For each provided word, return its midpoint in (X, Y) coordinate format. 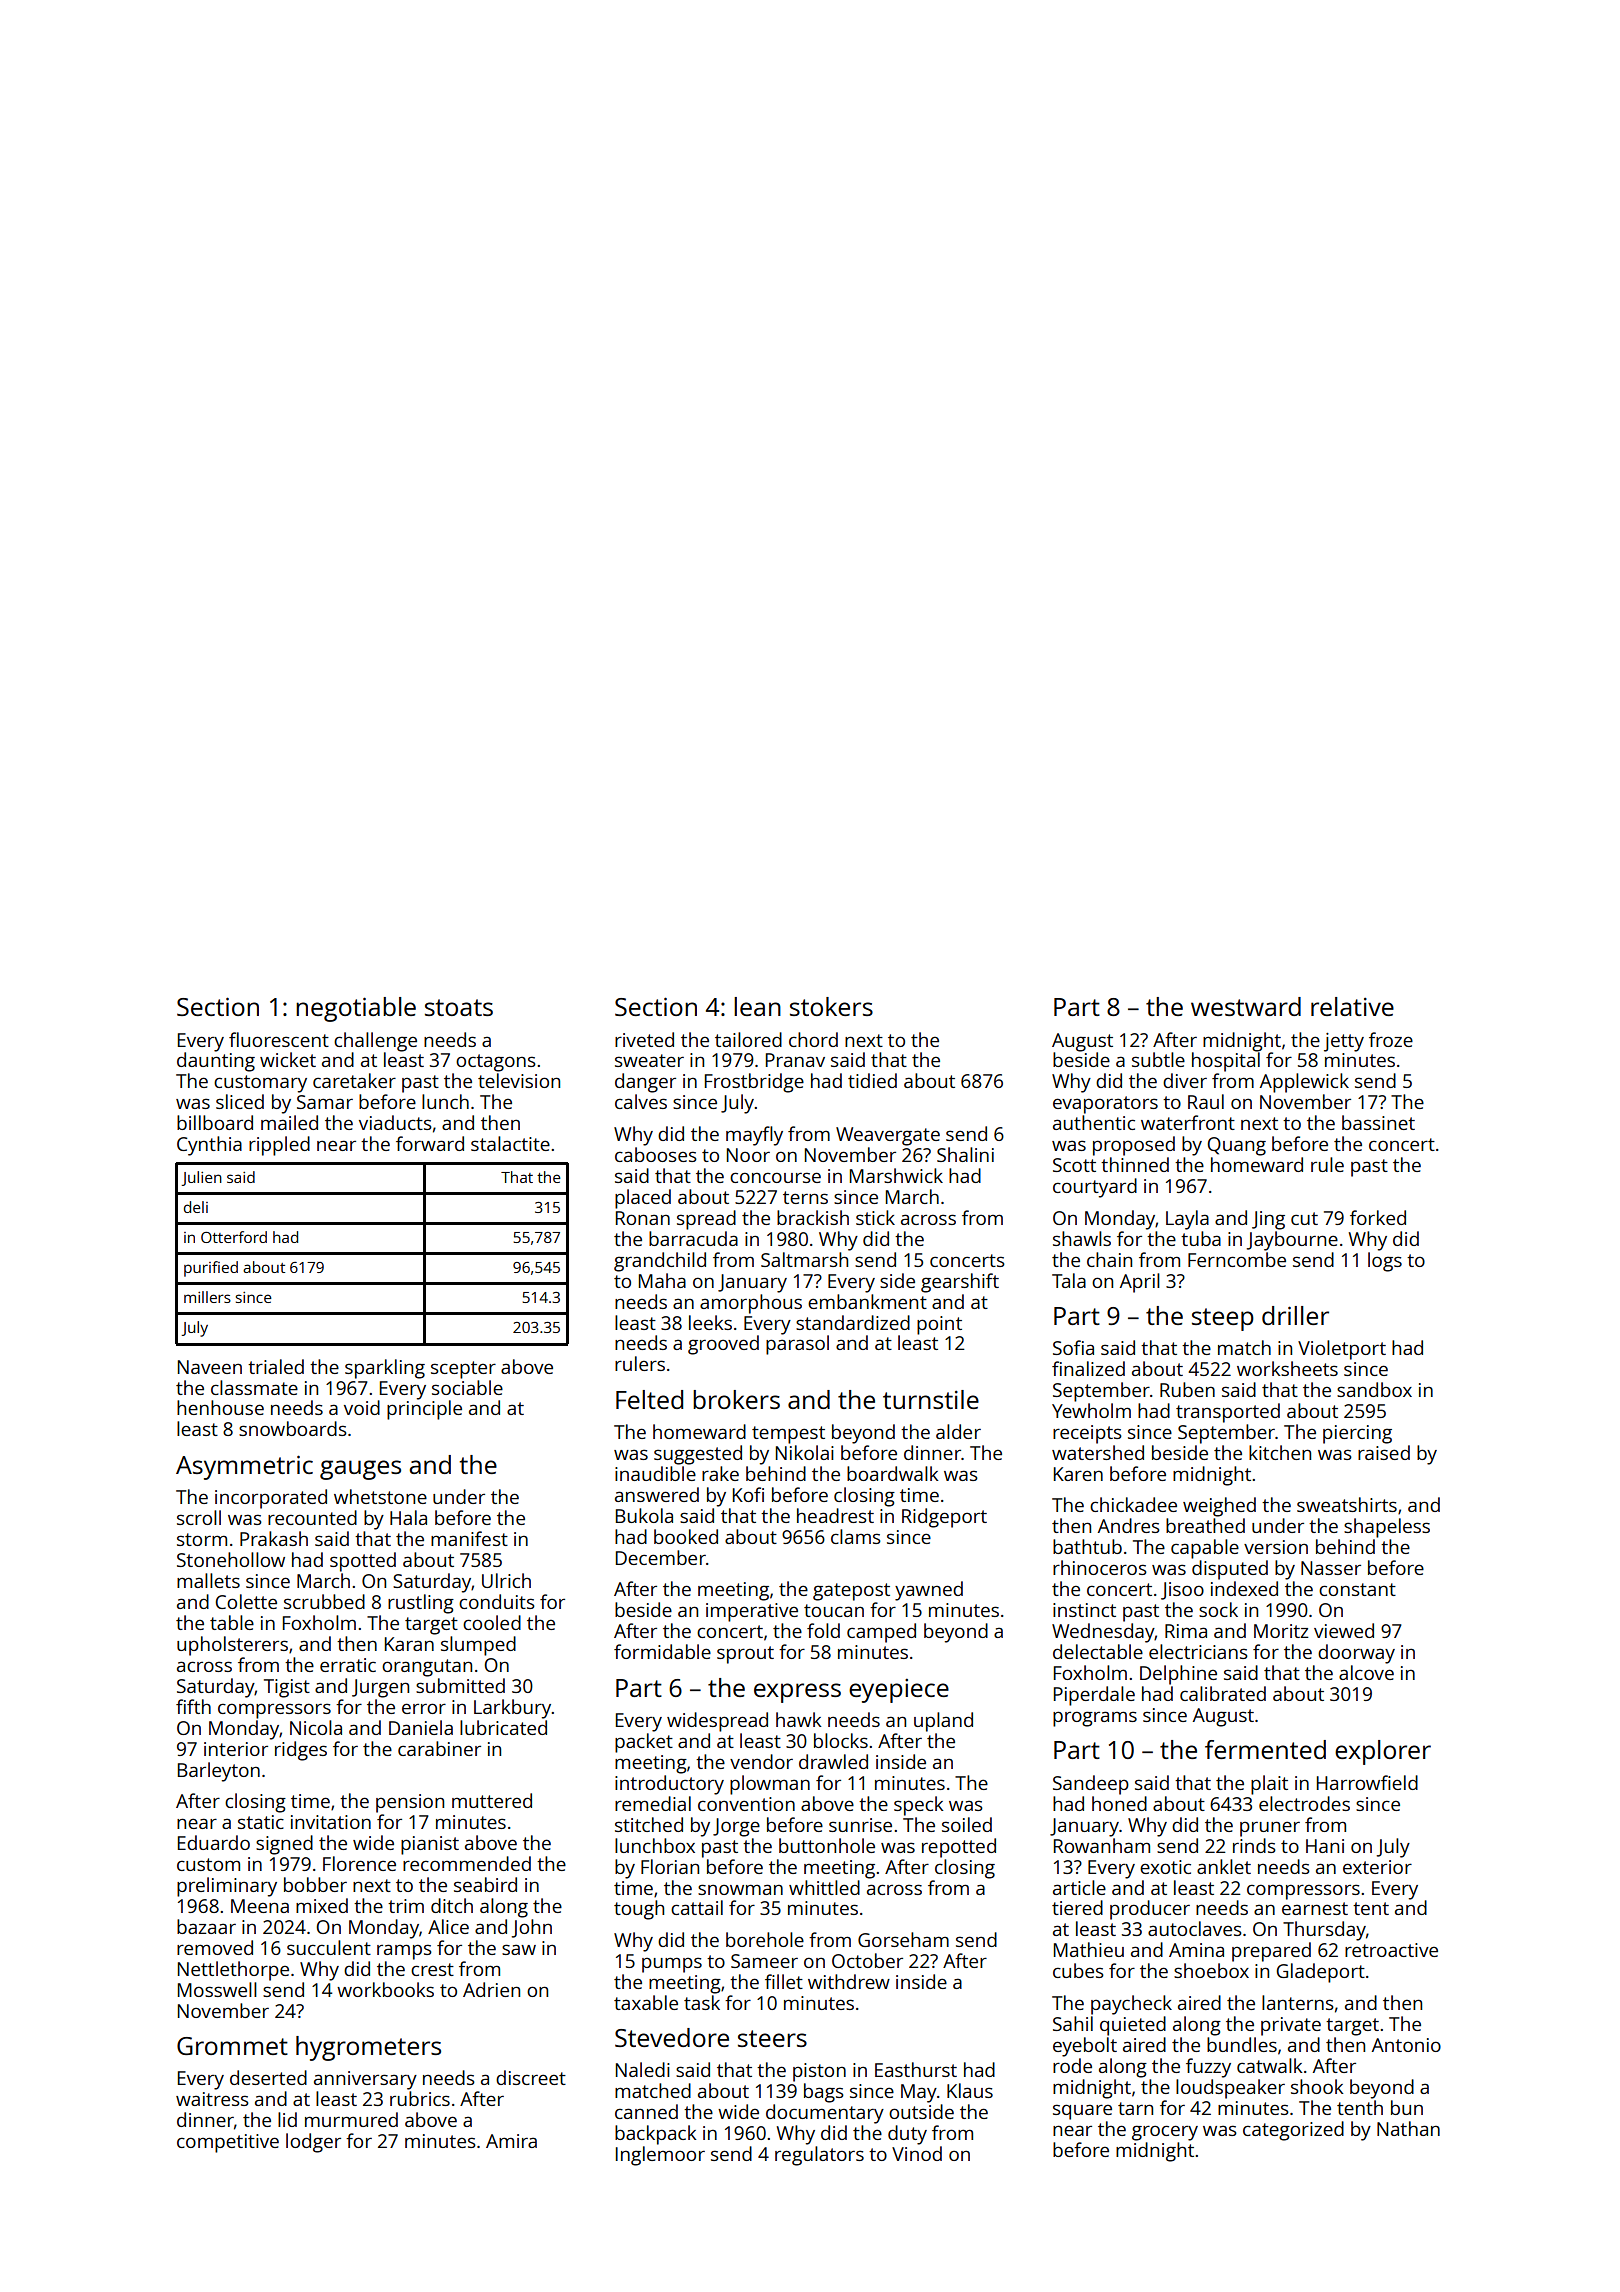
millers (207, 1297)
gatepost (851, 1592)
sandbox (1374, 1389)
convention (746, 1804)
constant (1357, 1589)
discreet (531, 2077)
